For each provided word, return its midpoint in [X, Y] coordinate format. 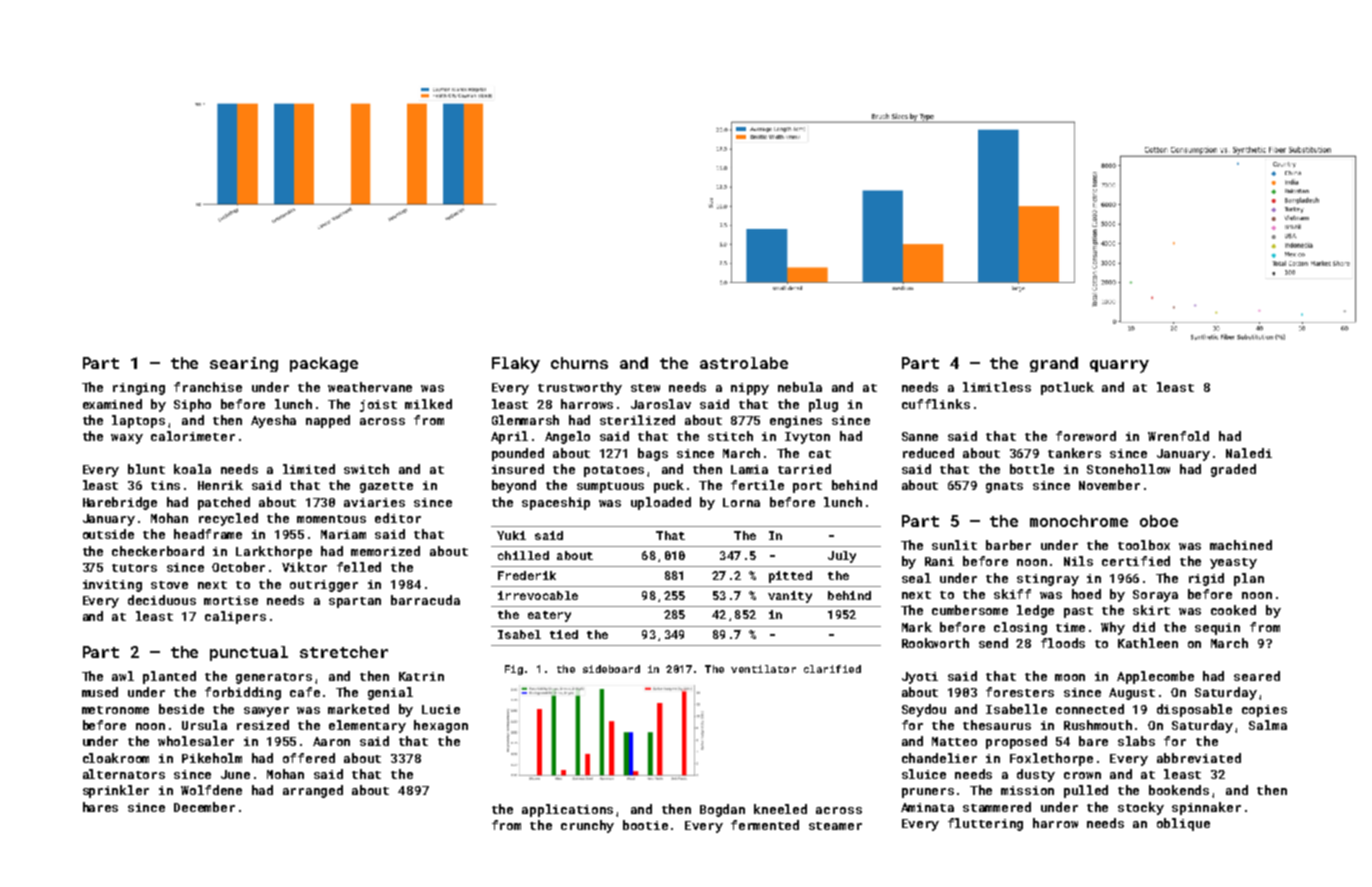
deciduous [162, 600]
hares [100, 807]
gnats [1004, 487]
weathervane [370, 387]
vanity [790, 597]
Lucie [441, 709]
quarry [1119, 366]
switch [366, 469]
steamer [835, 826]
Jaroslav [661, 404]
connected [1090, 709]
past [1078, 612]
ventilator [763, 669]
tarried [804, 469]
